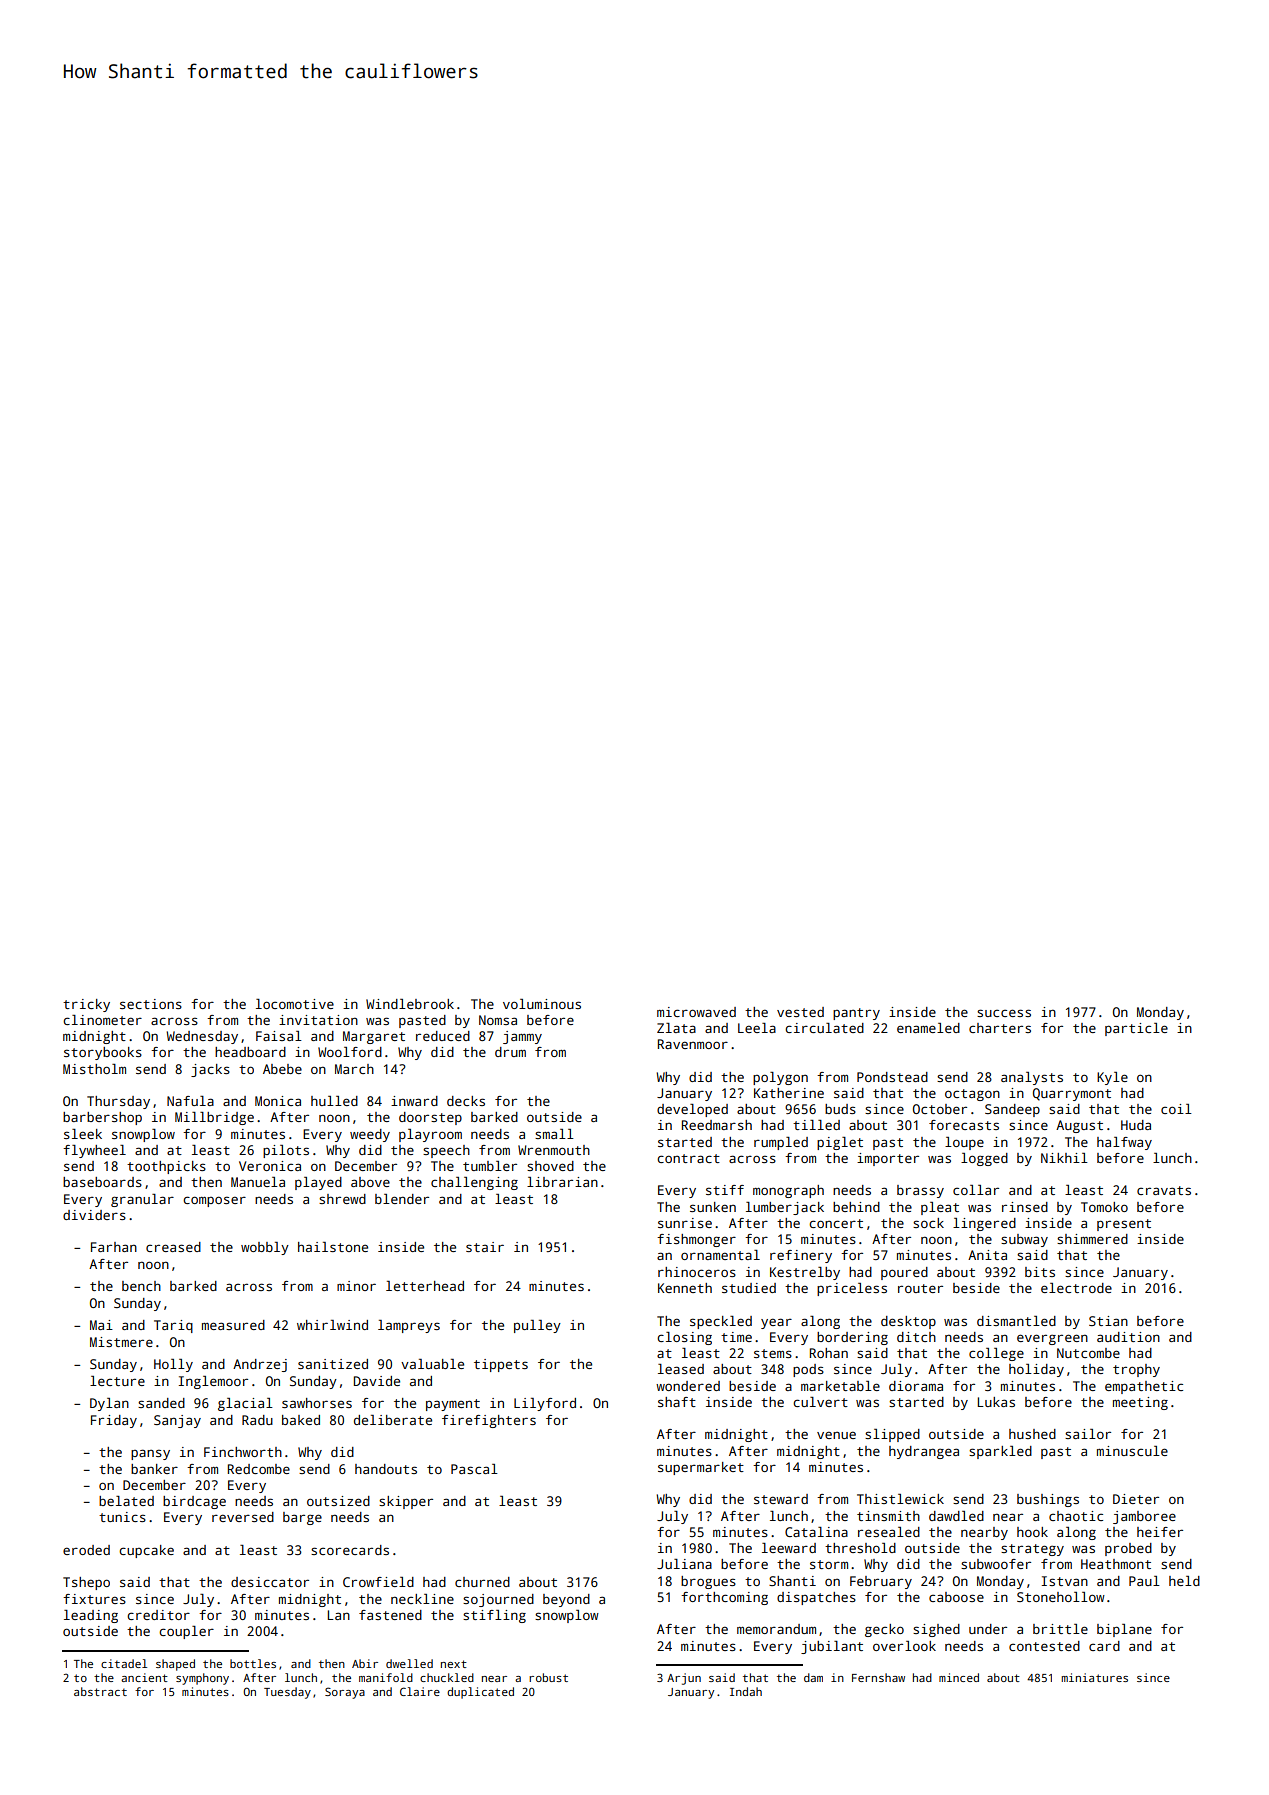  Describe the element at coordinates (1076, 1288) in the document. I see `electrode` at that location.
